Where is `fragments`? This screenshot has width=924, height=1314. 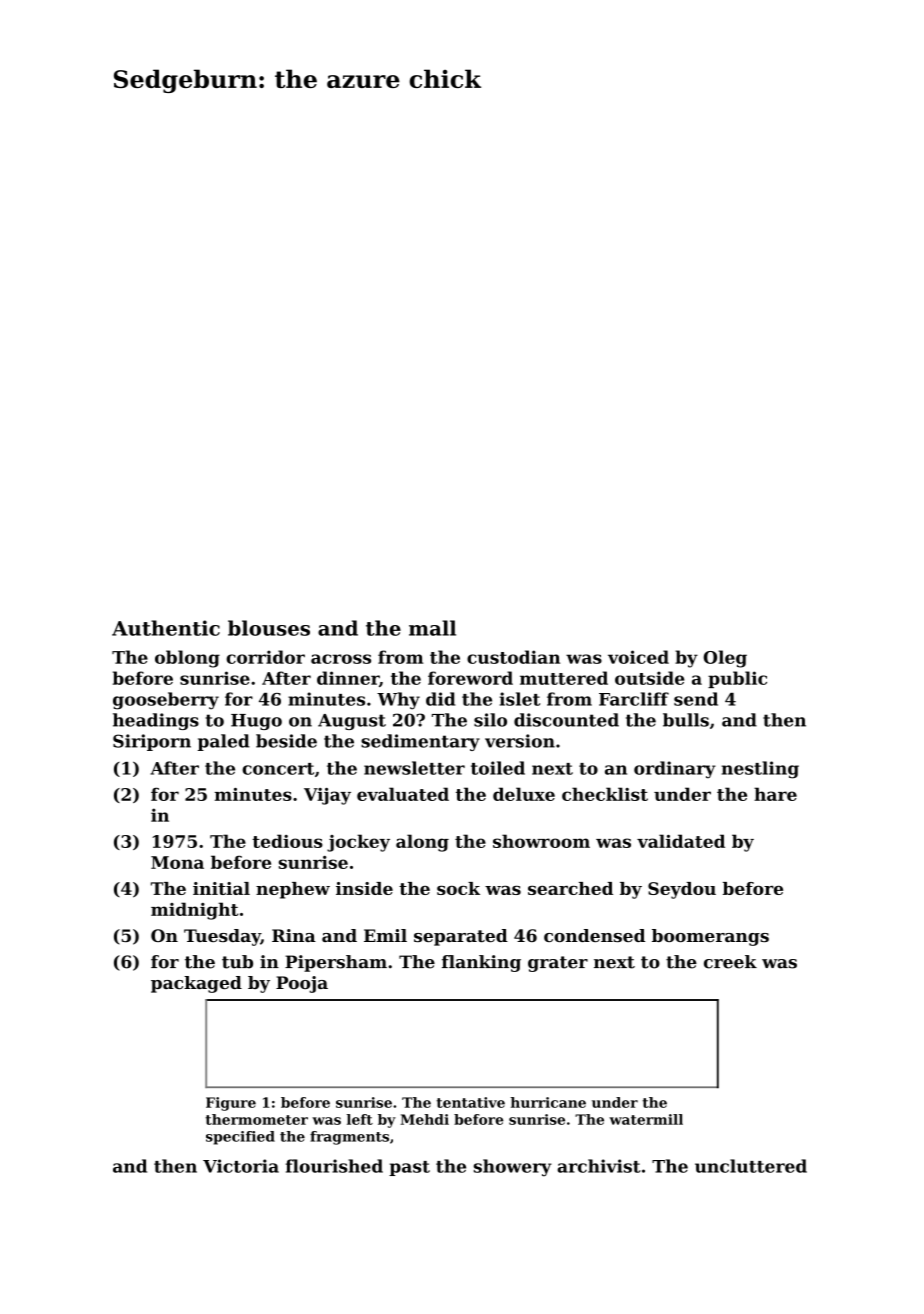
fragments is located at coordinates (349, 1138).
